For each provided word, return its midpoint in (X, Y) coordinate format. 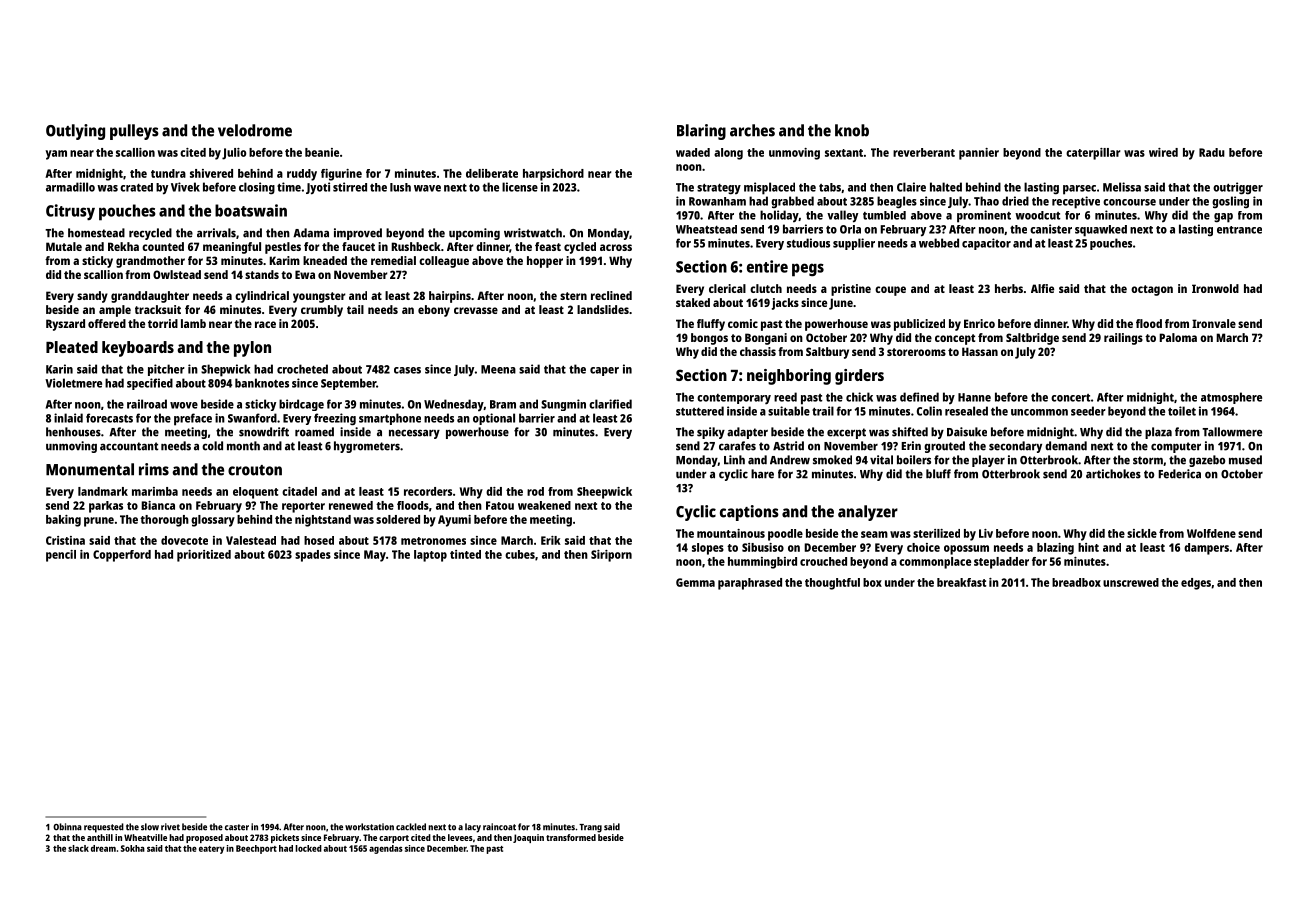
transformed (571, 837)
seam (874, 534)
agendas (386, 849)
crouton (255, 470)
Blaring (701, 132)
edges (1196, 584)
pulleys (134, 132)
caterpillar (1093, 154)
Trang (590, 828)
